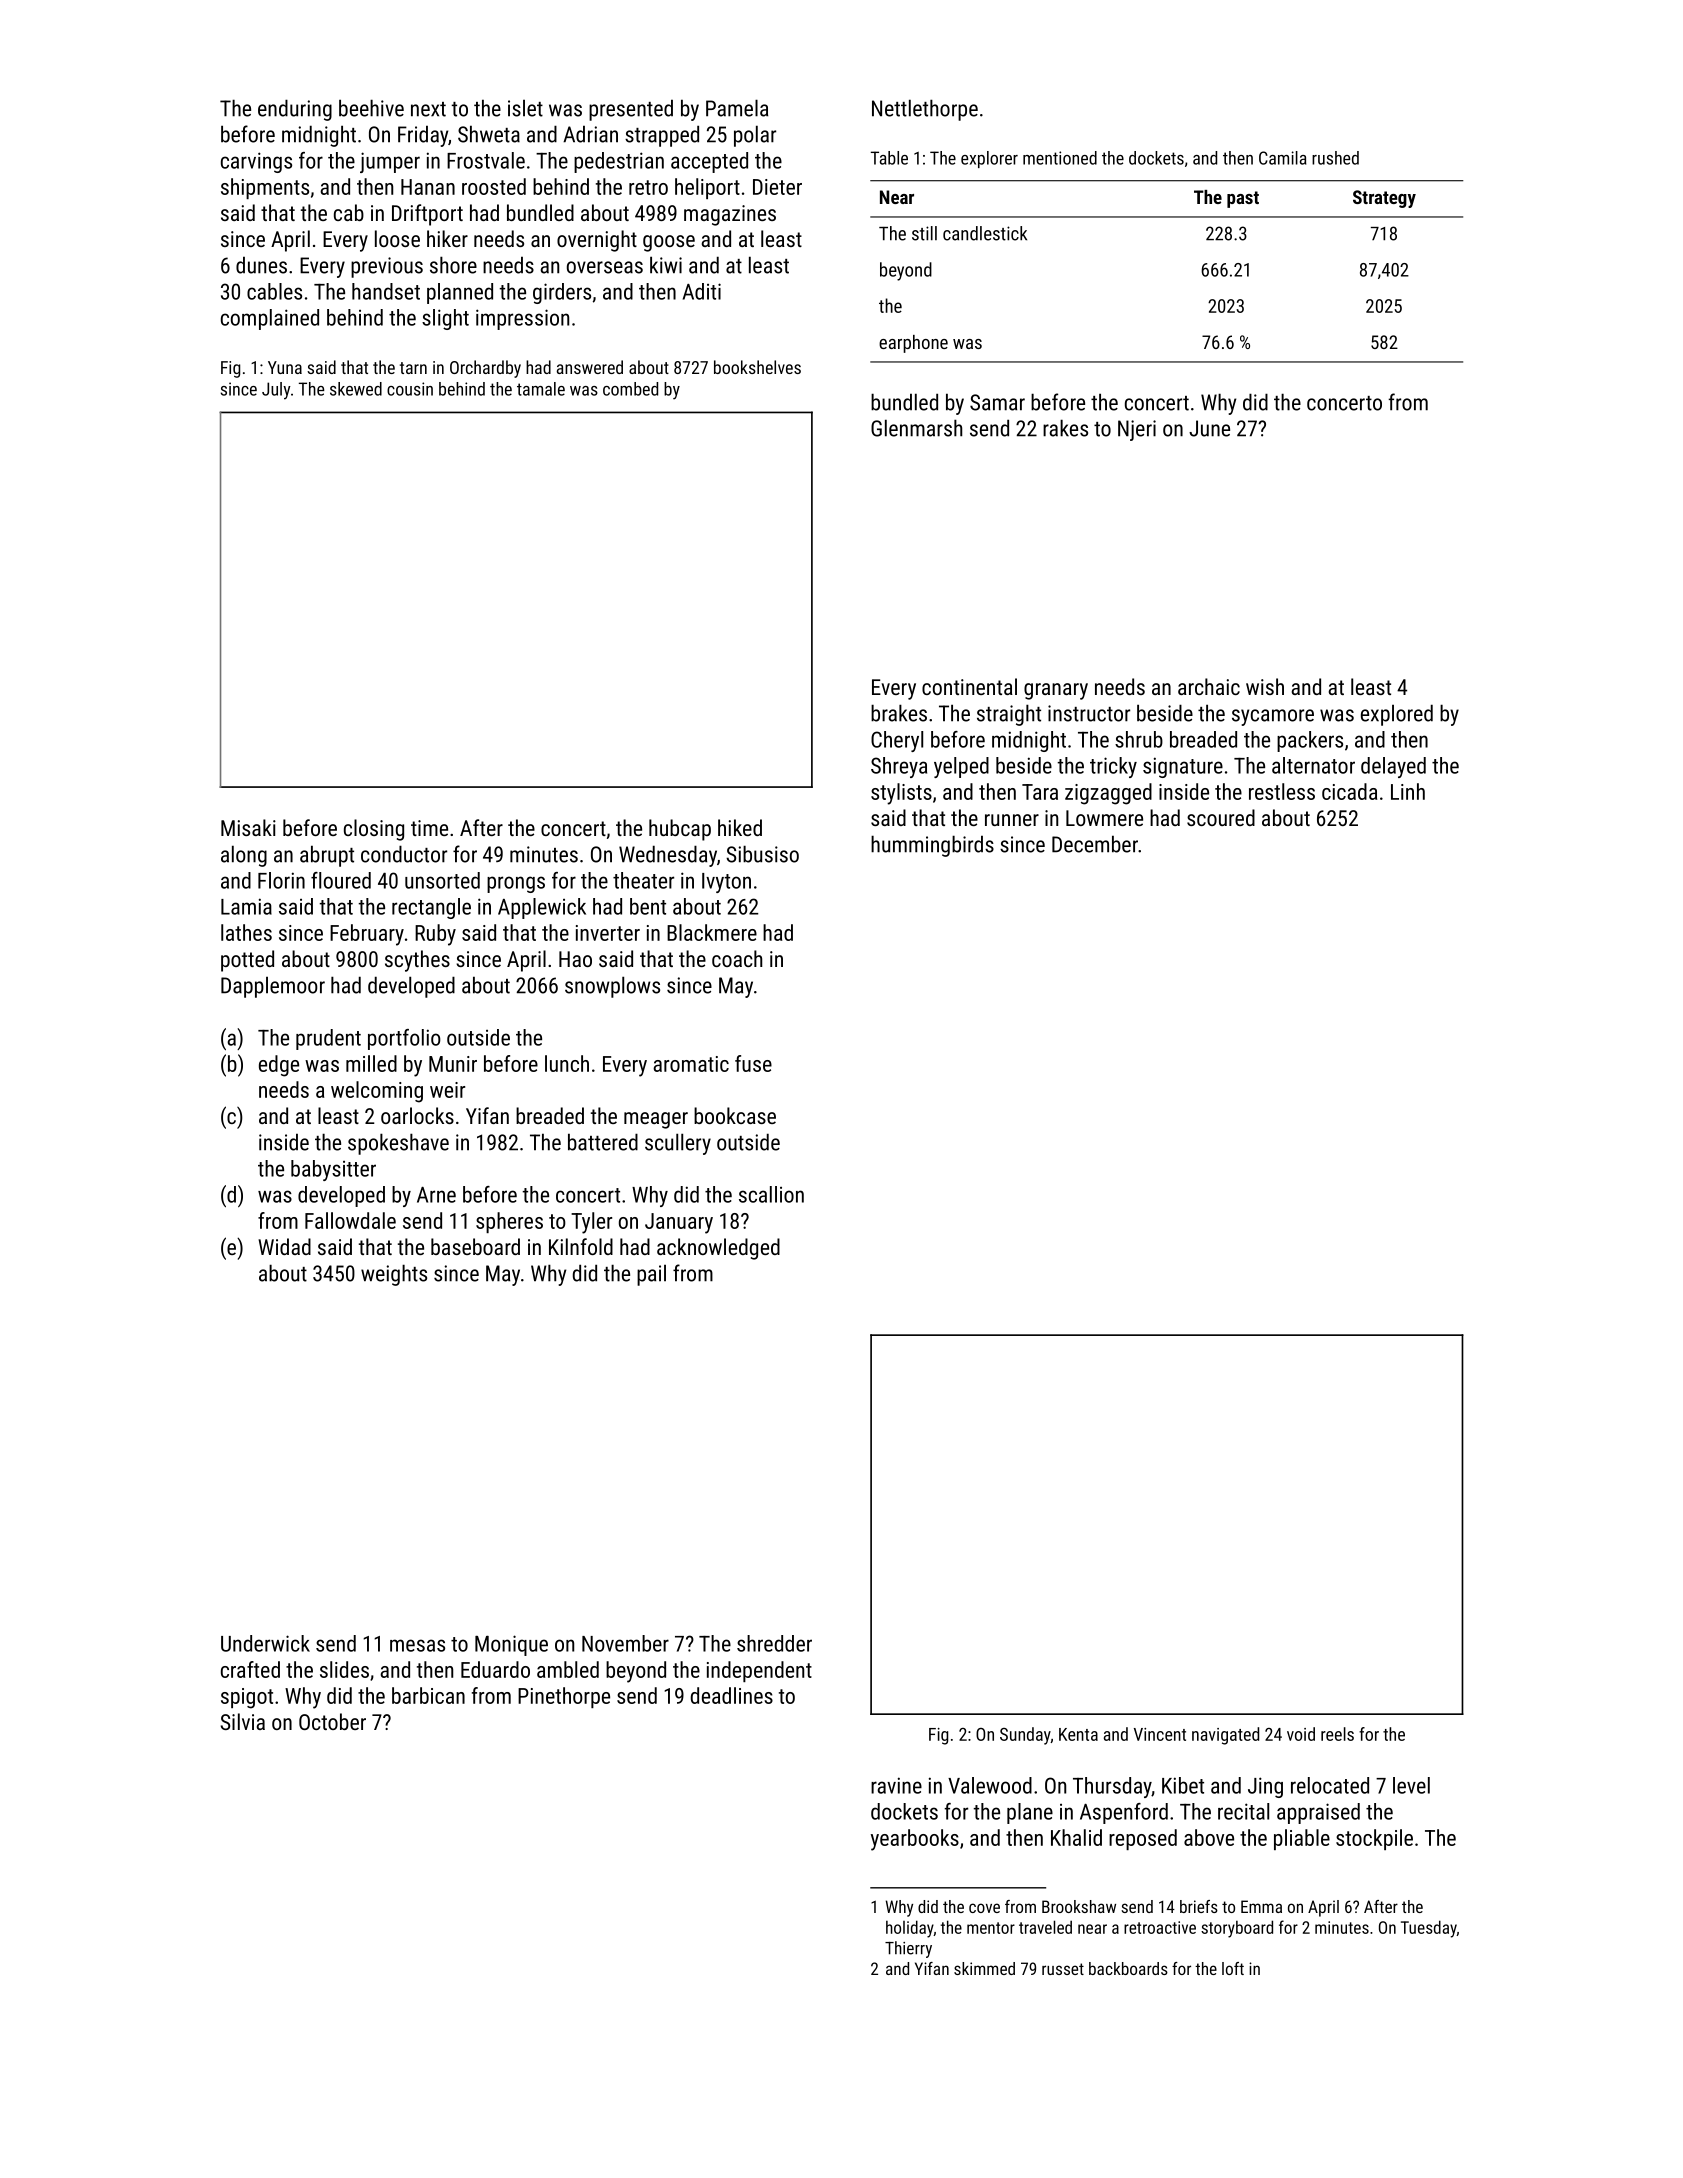 The width and height of the screenshot is (1683, 2178). Describe the element at coordinates (250, 1669) in the screenshot. I see `crafted` at that location.
